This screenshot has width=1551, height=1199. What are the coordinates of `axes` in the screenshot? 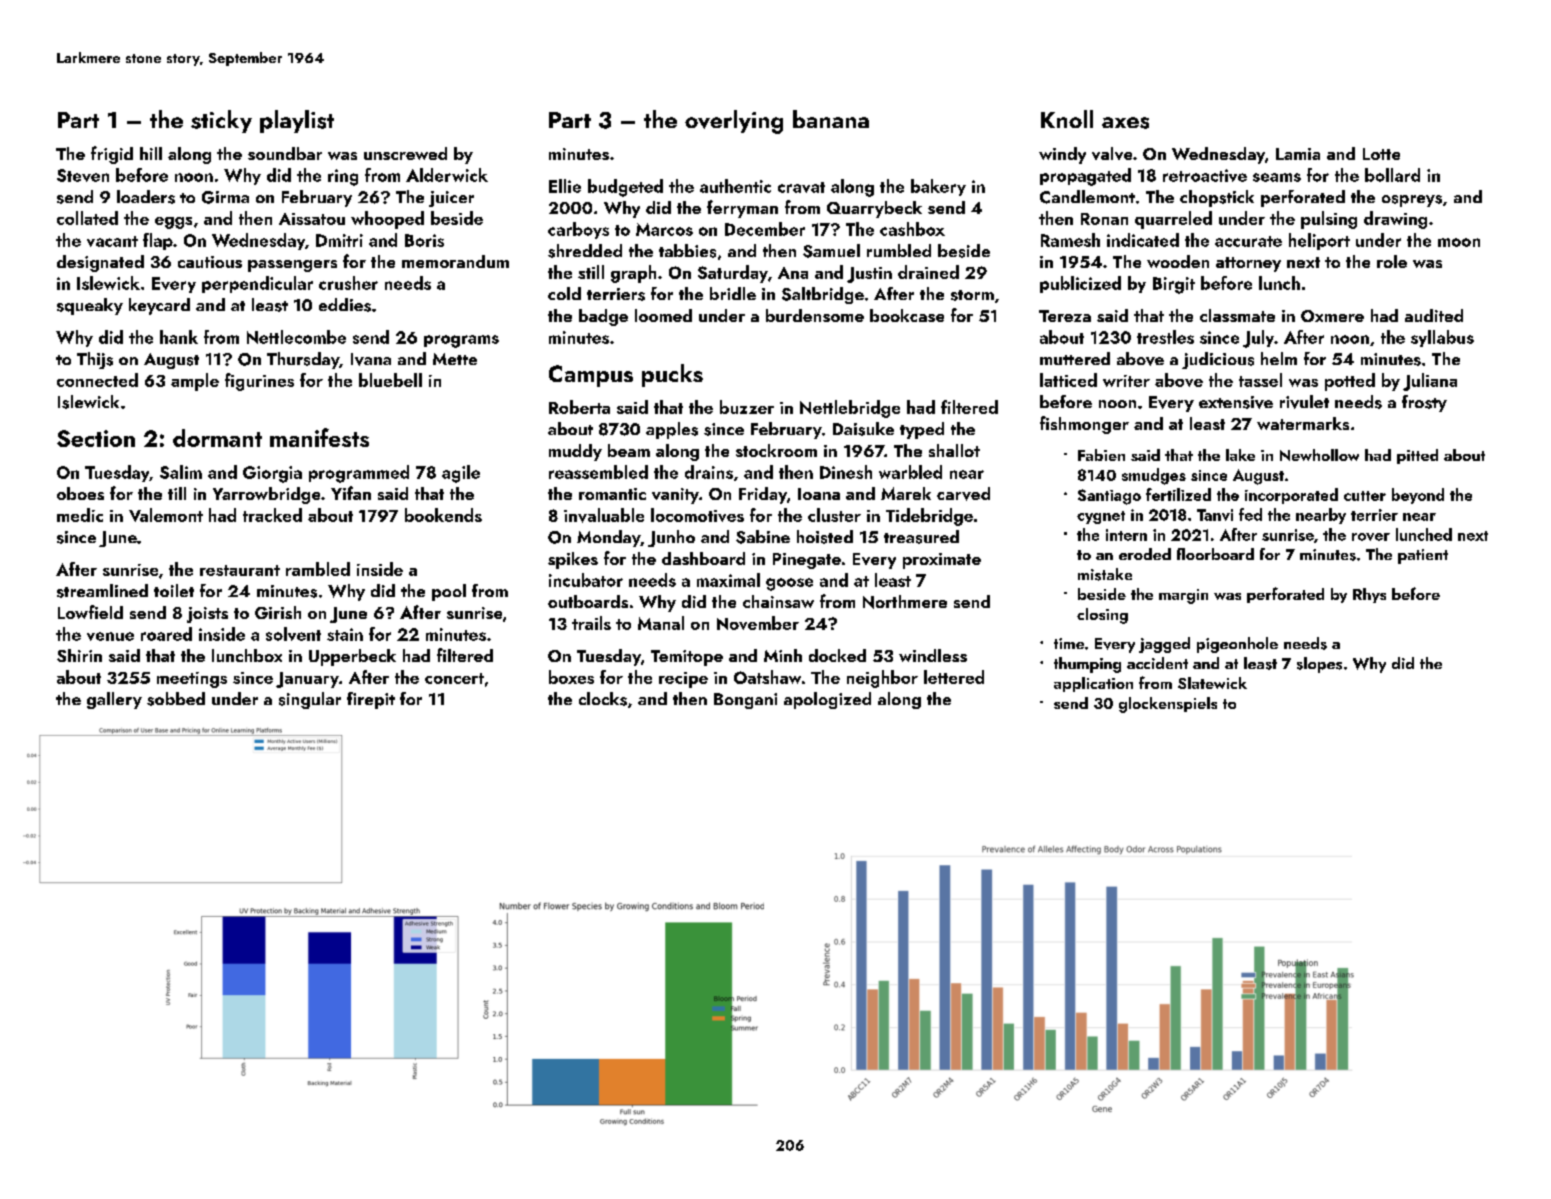 It's located at (1125, 123).
